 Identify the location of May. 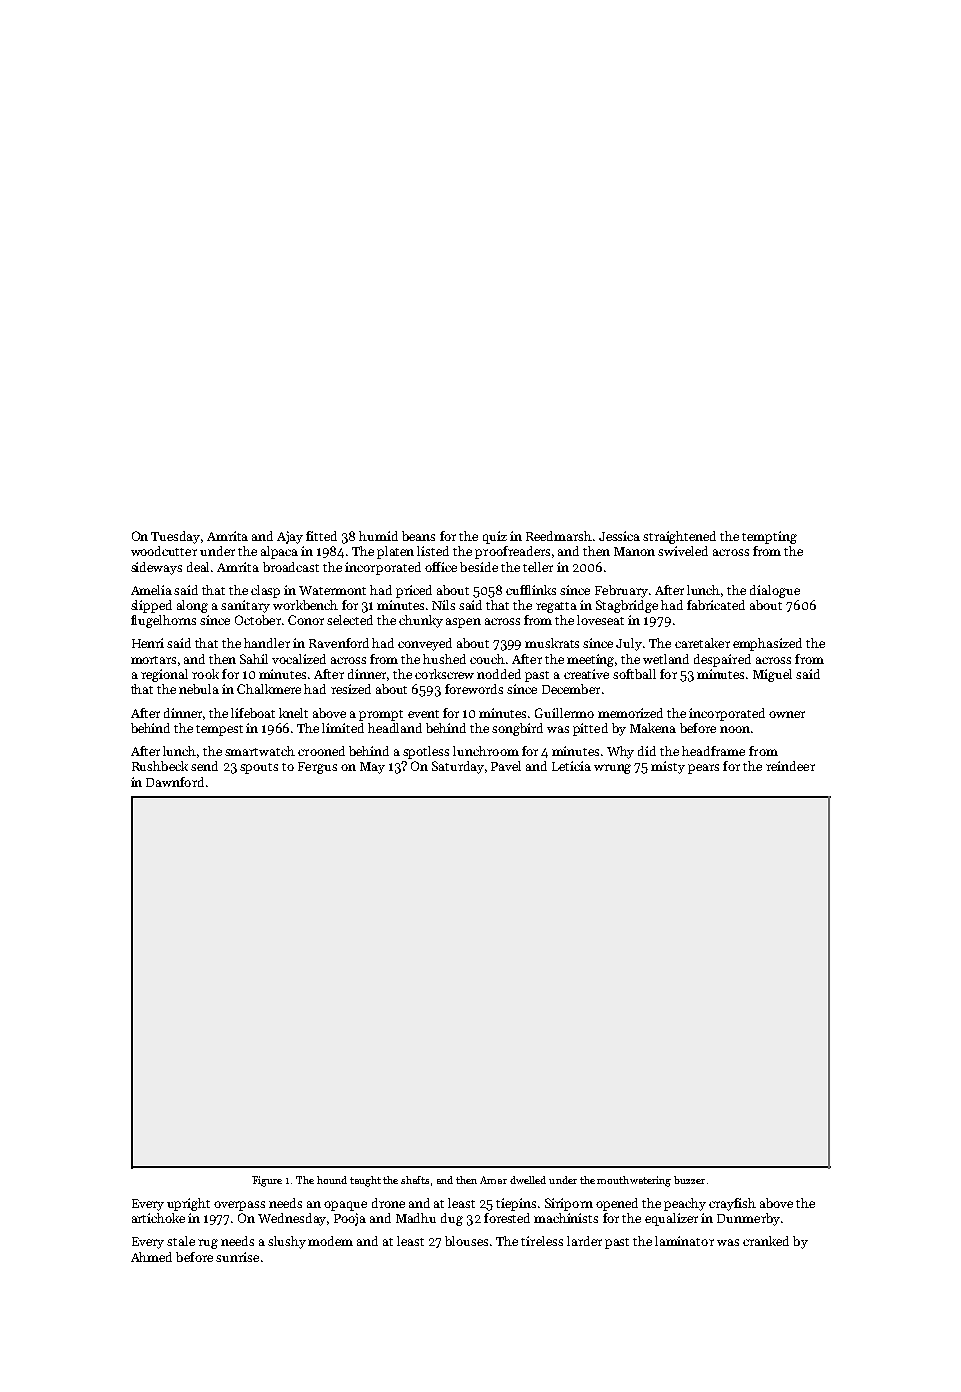
(372, 768).
